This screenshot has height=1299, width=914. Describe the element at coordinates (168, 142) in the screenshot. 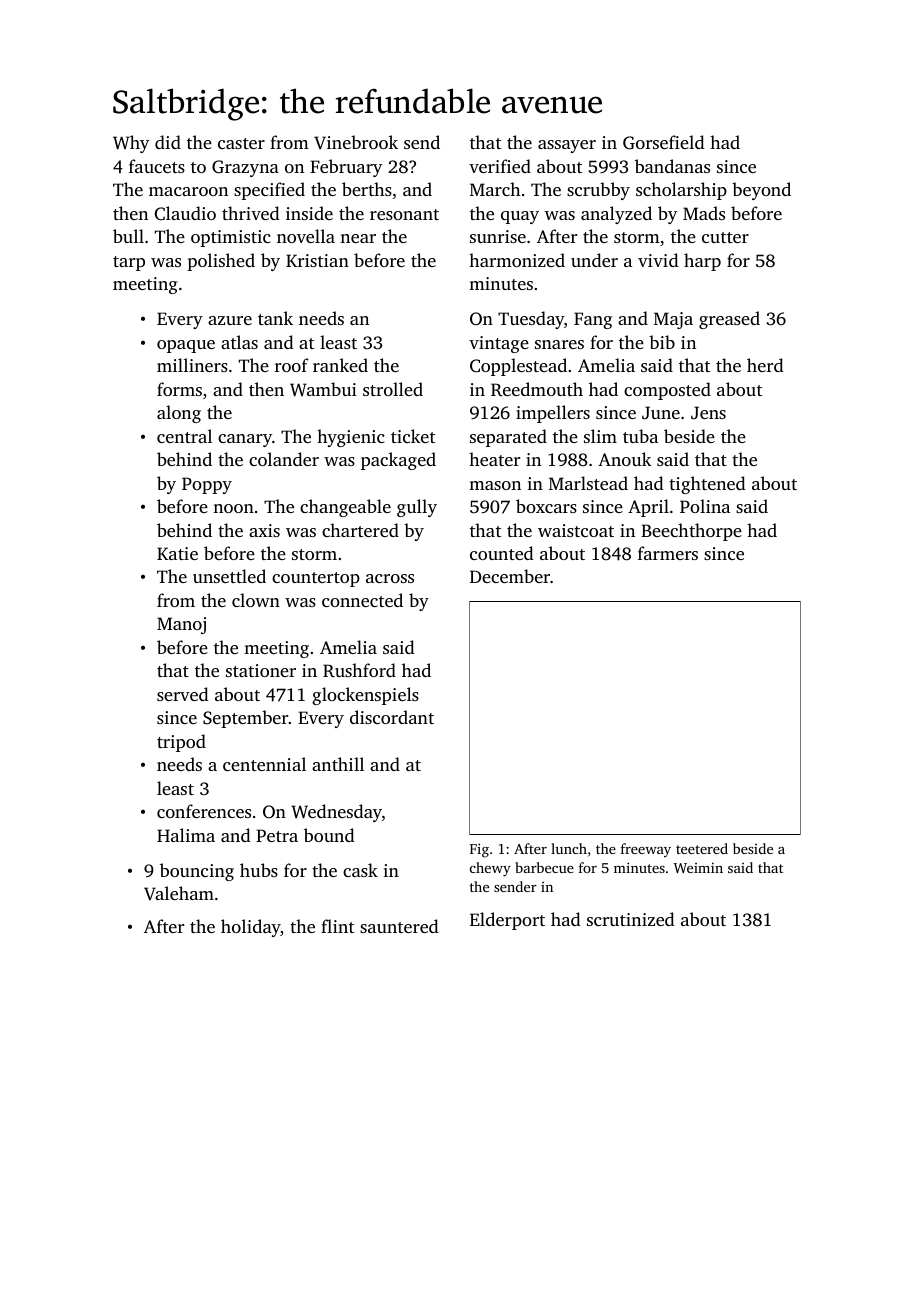

I see `did` at that location.
